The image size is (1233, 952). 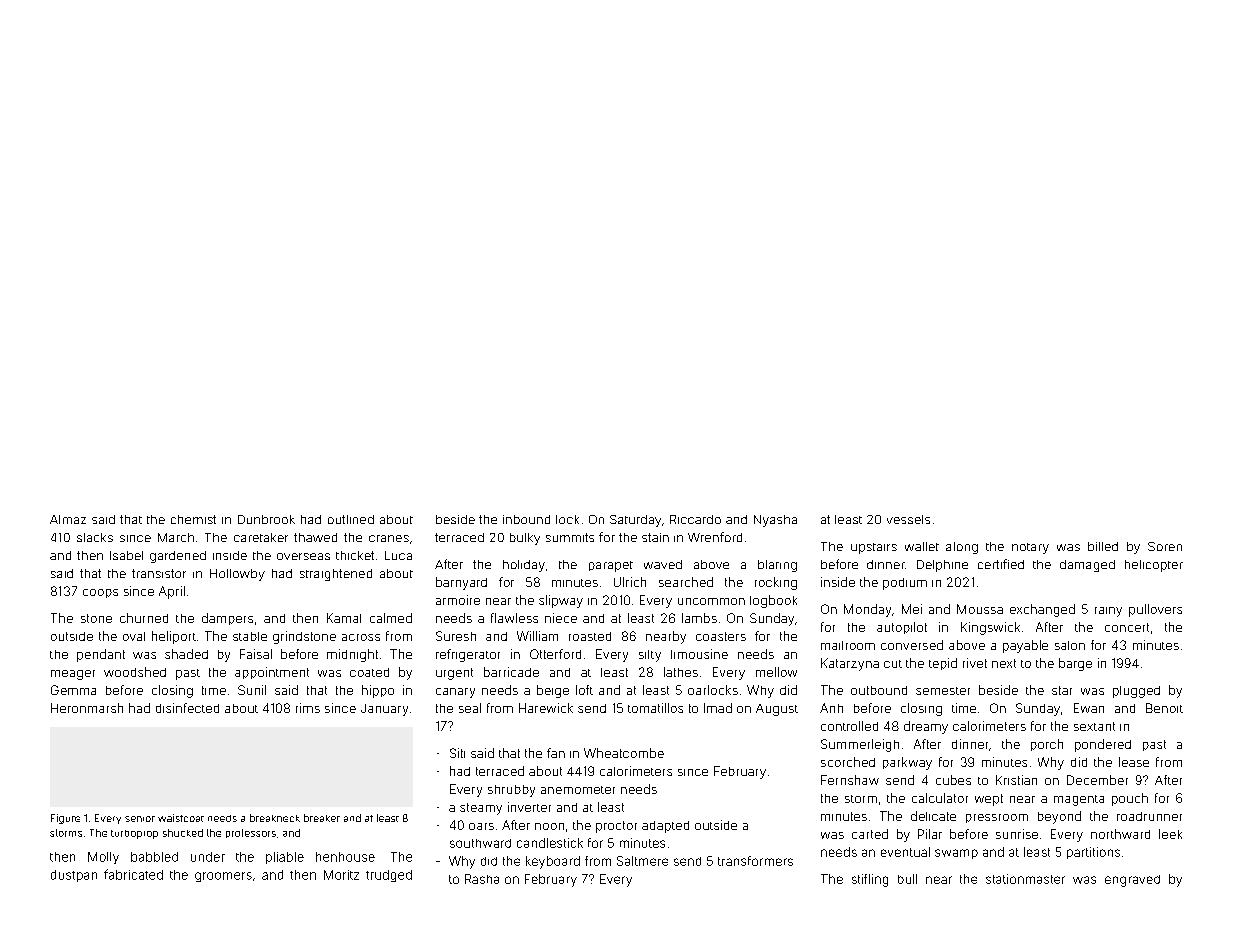 I want to click on outlined, so click(x=351, y=519).
